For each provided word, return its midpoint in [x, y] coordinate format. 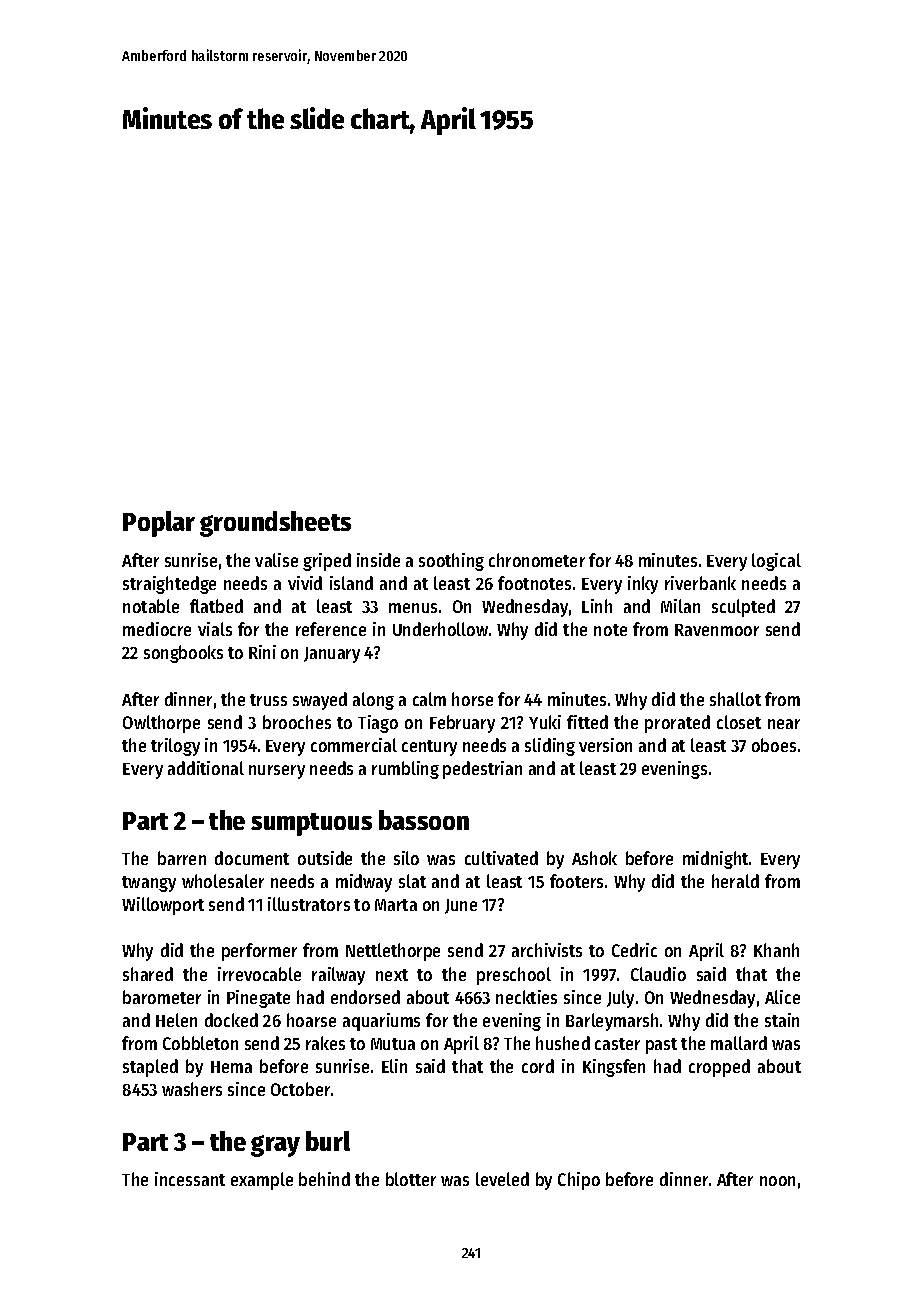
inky [643, 585]
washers [192, 1089]
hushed [563, 1043]
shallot [735, 699]
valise [276, 560]
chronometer [537, 560]
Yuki [545, 722]
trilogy [175, 747]
